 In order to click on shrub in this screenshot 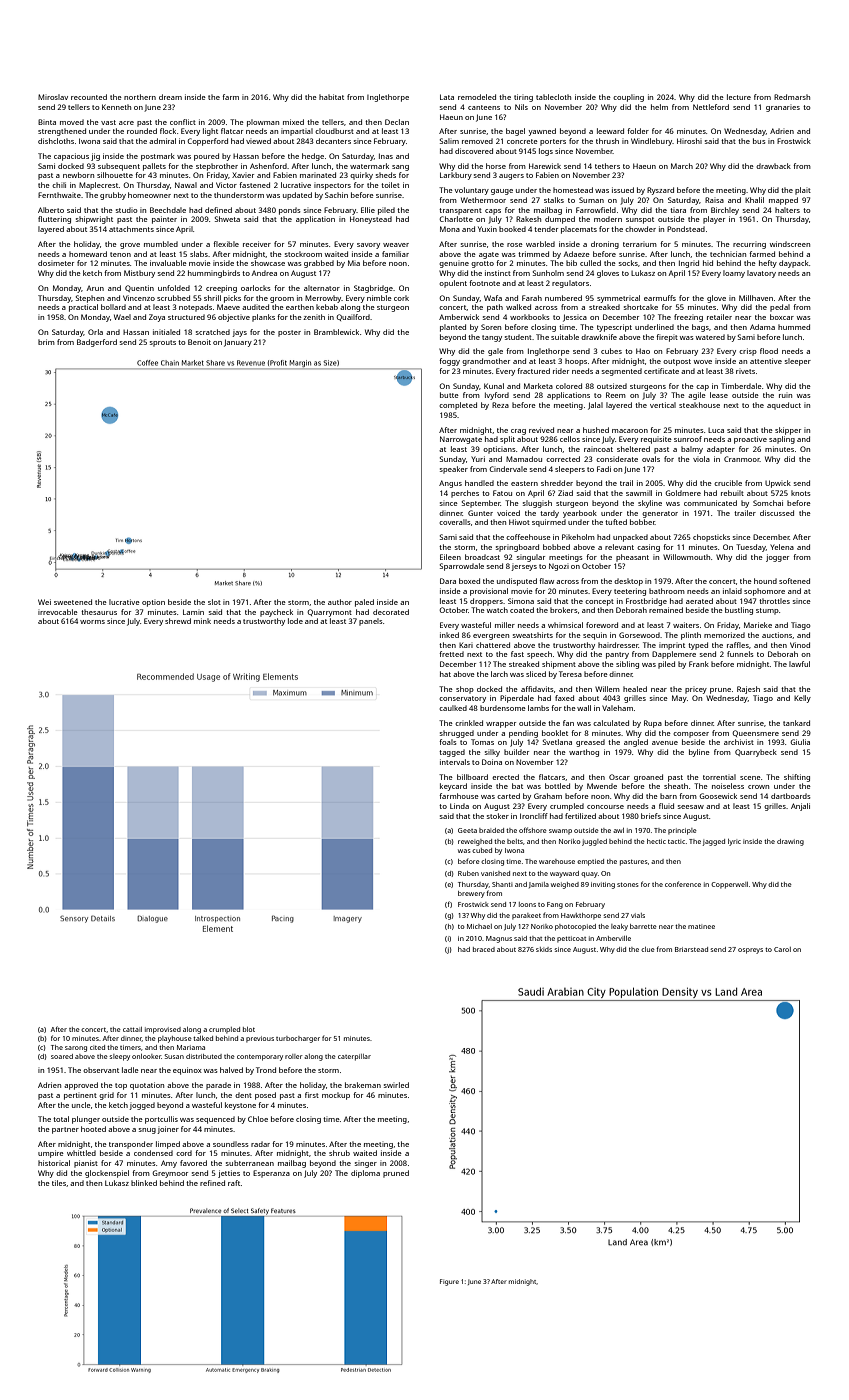, I will do `click(339, 1153)`.
